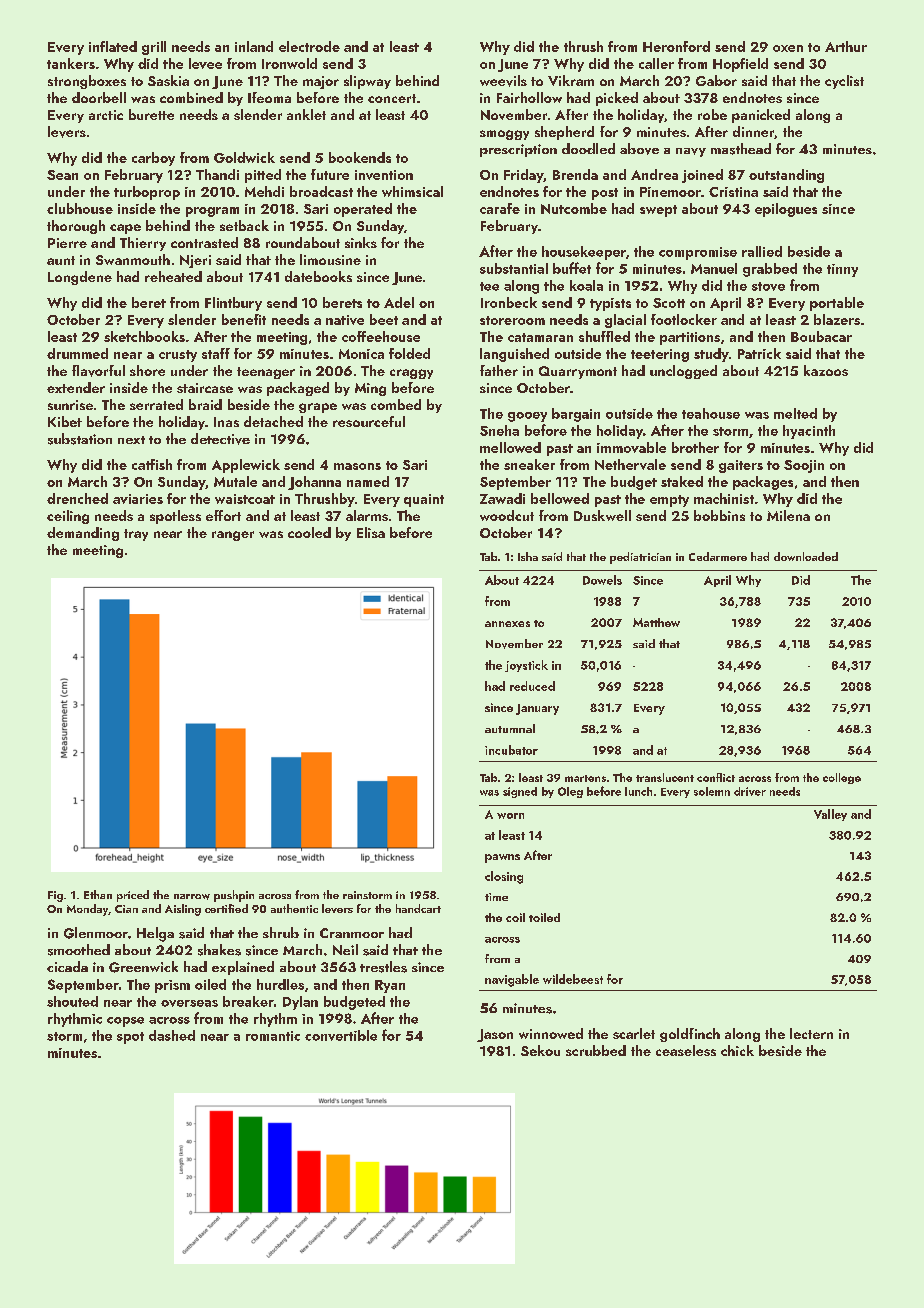 This document has width=924, height=1308. I want to click on Matthew, so click(656, 622).
